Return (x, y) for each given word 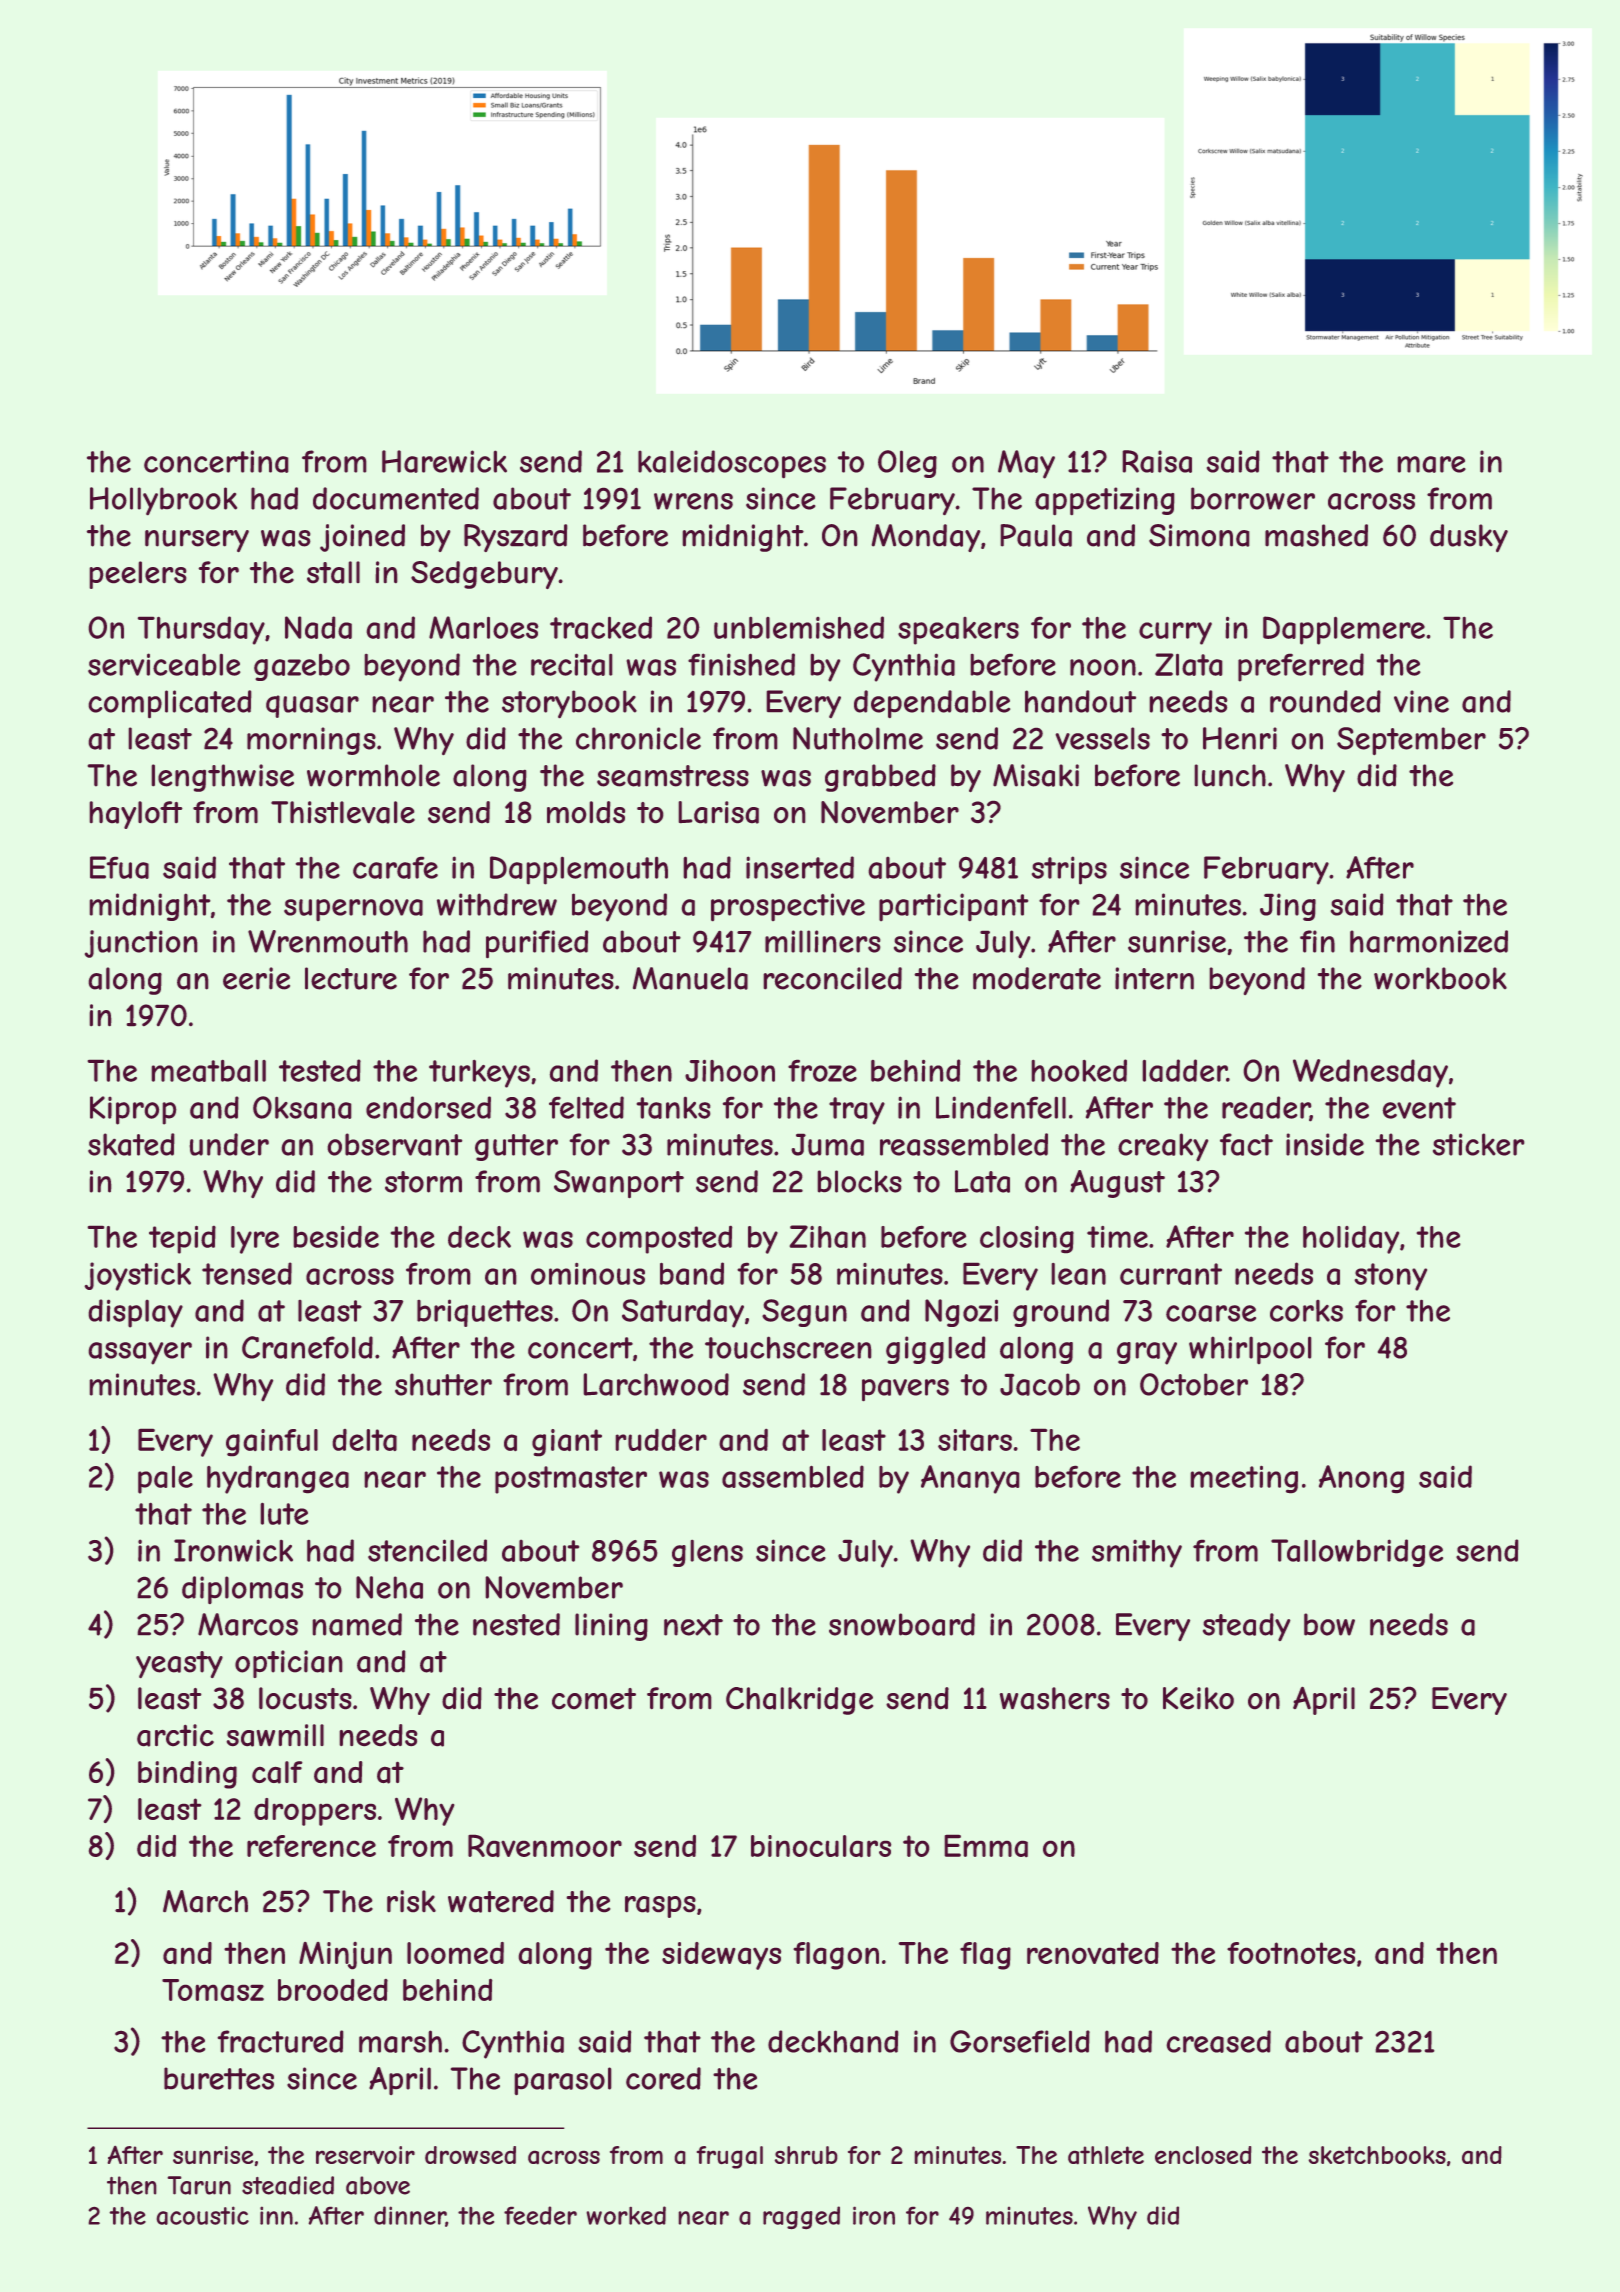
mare (1432, 464)
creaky (1163, 1147)
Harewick (444, 461)
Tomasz (213, 1990)
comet (594, 1698)
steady (1246, 1627)
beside (336, 1237)
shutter (443, 1384)
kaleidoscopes (732, 464)
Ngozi (961, 1313)
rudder (661, 1440)
